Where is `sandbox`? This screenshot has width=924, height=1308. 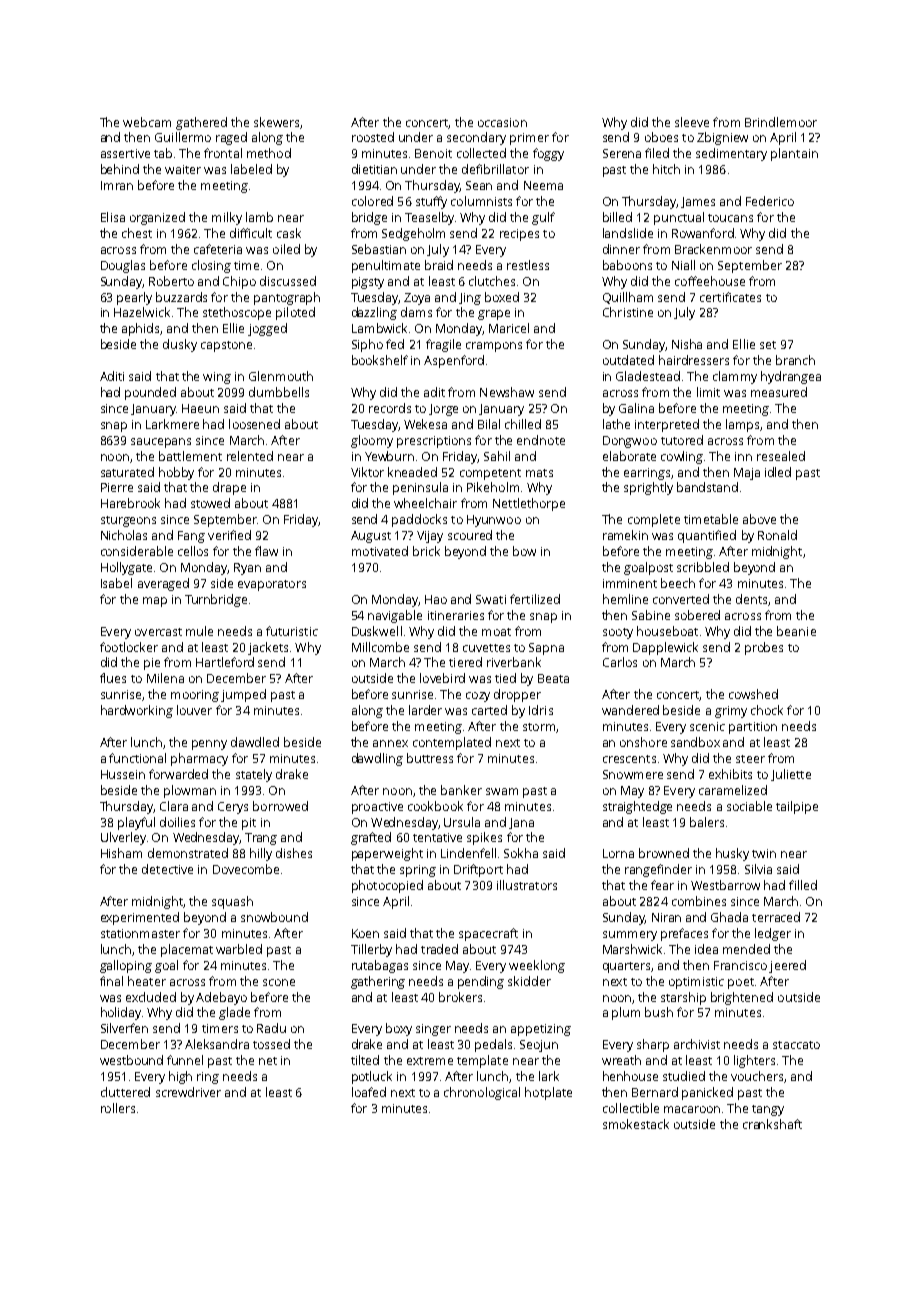 sandbox is located at coordinates (695, 742).
